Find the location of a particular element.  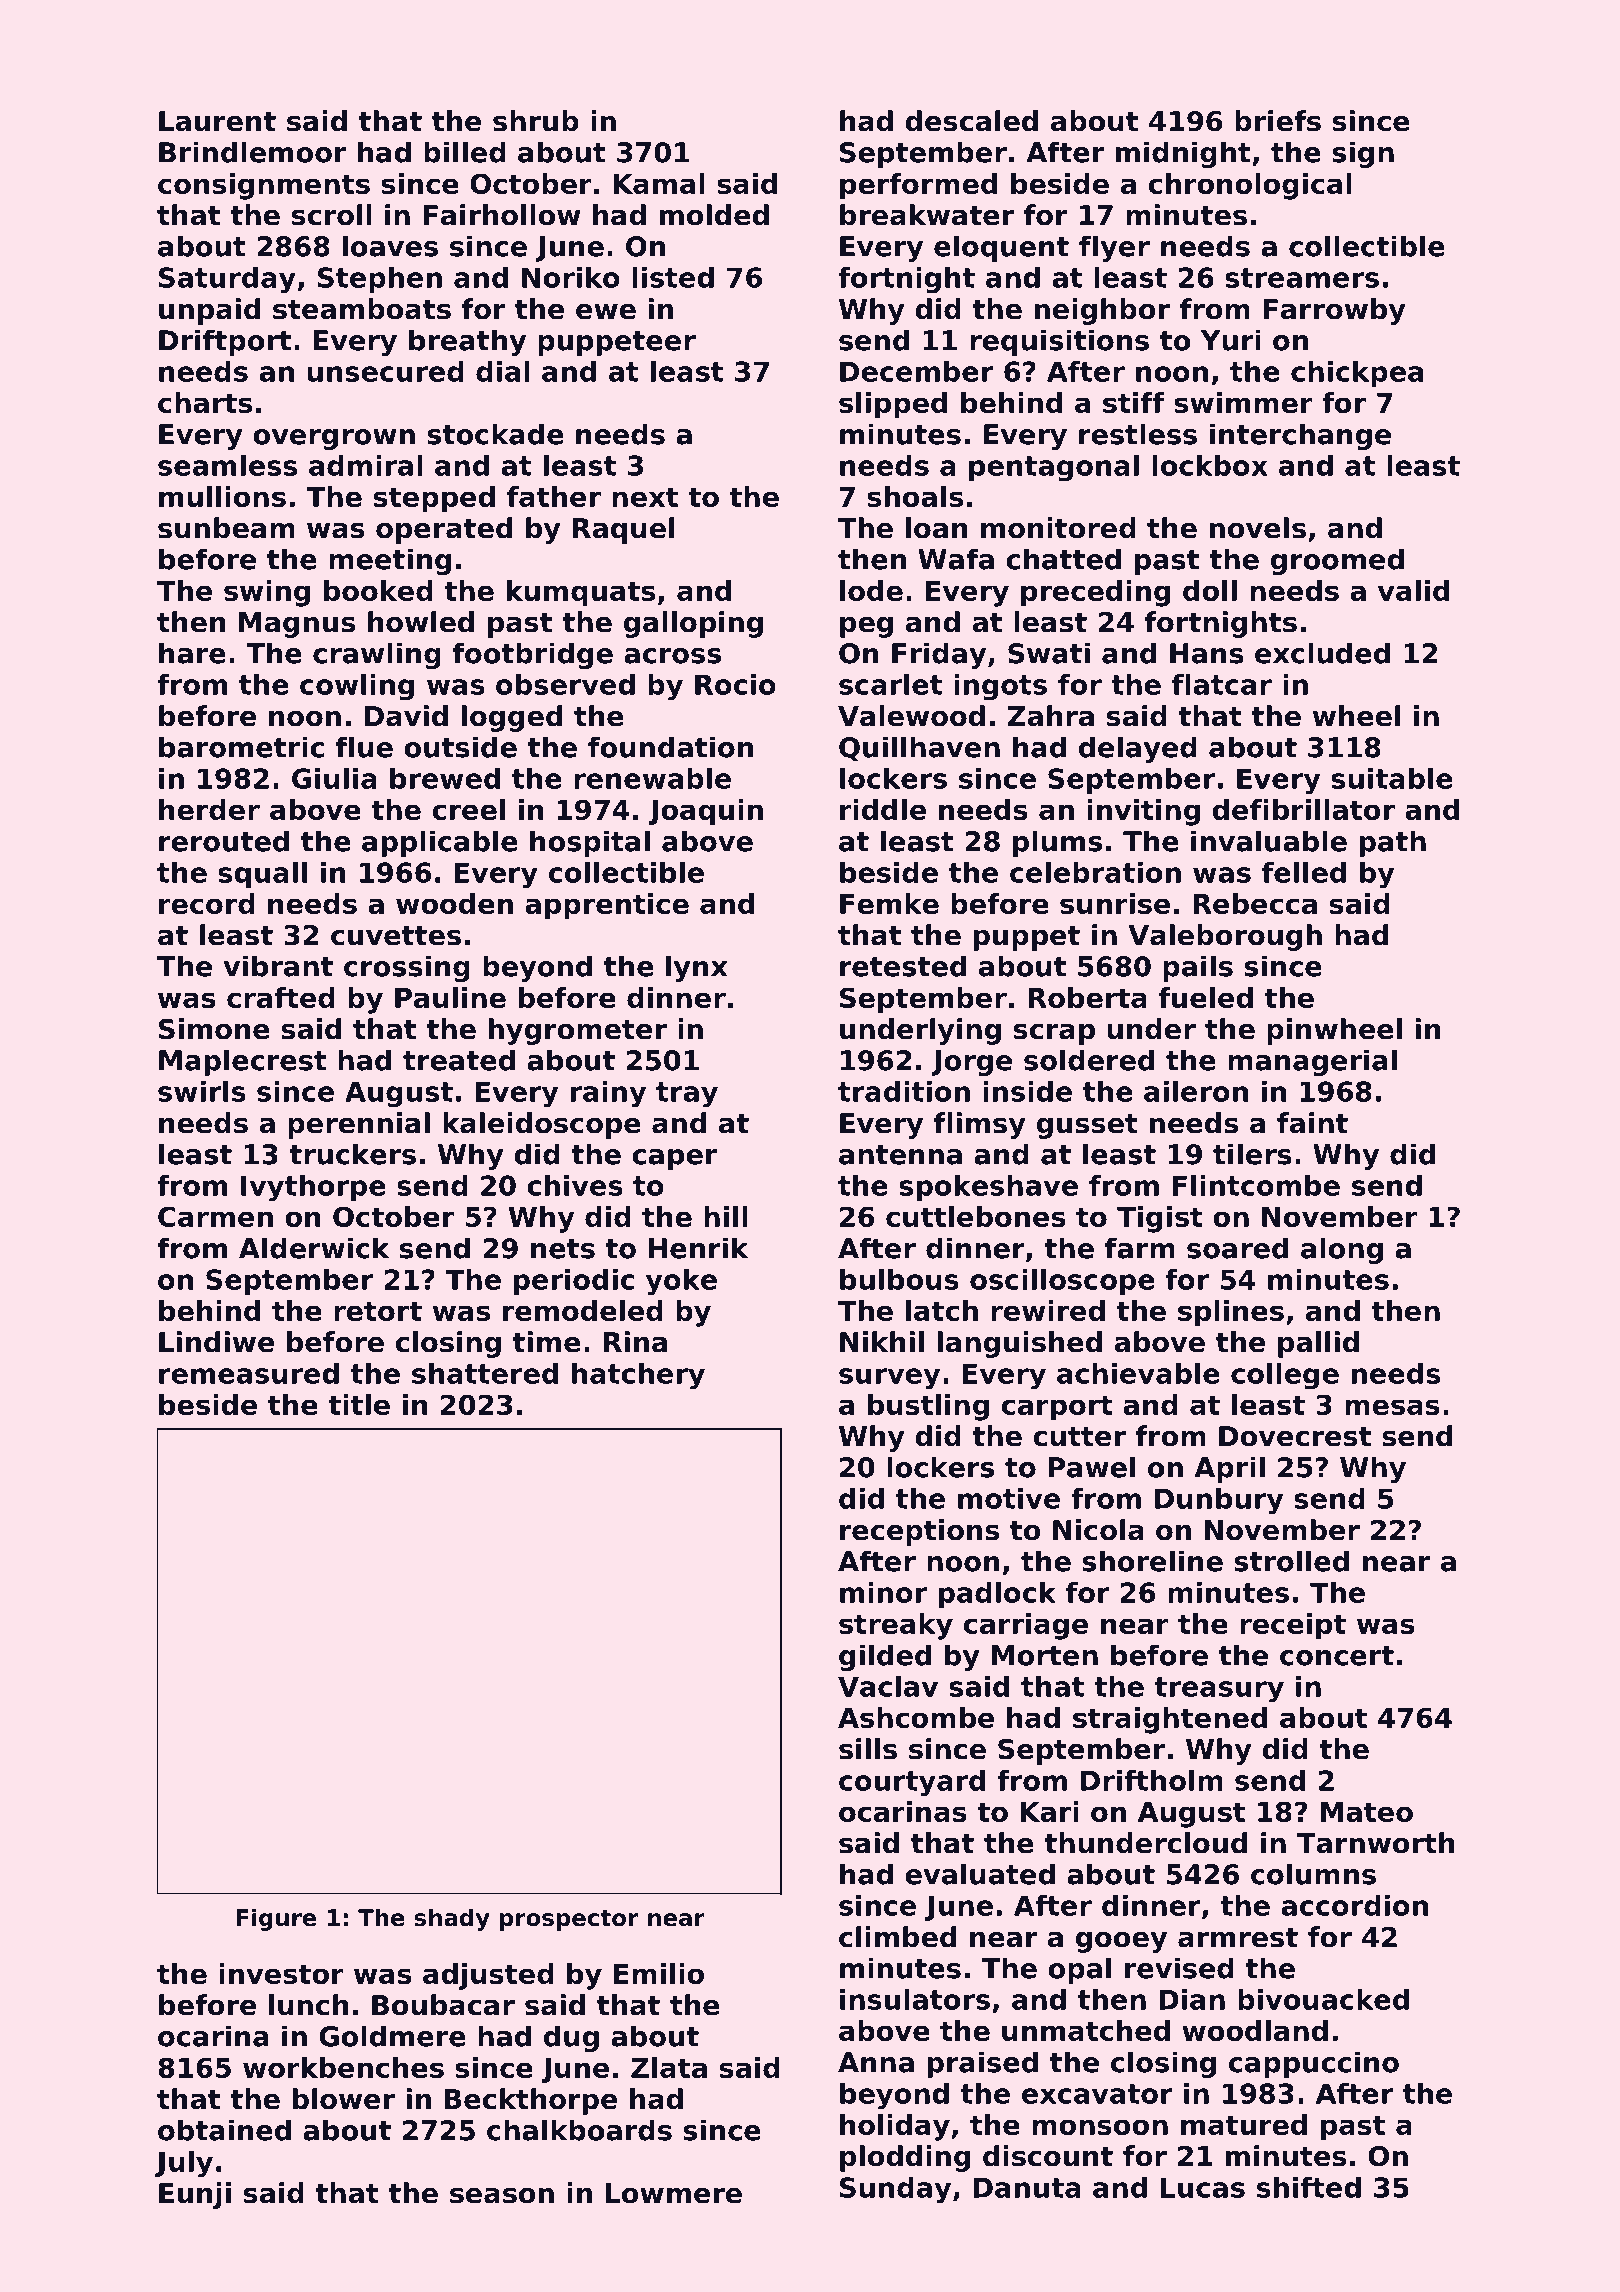

briefs is located at coordinates (1278, 121).
